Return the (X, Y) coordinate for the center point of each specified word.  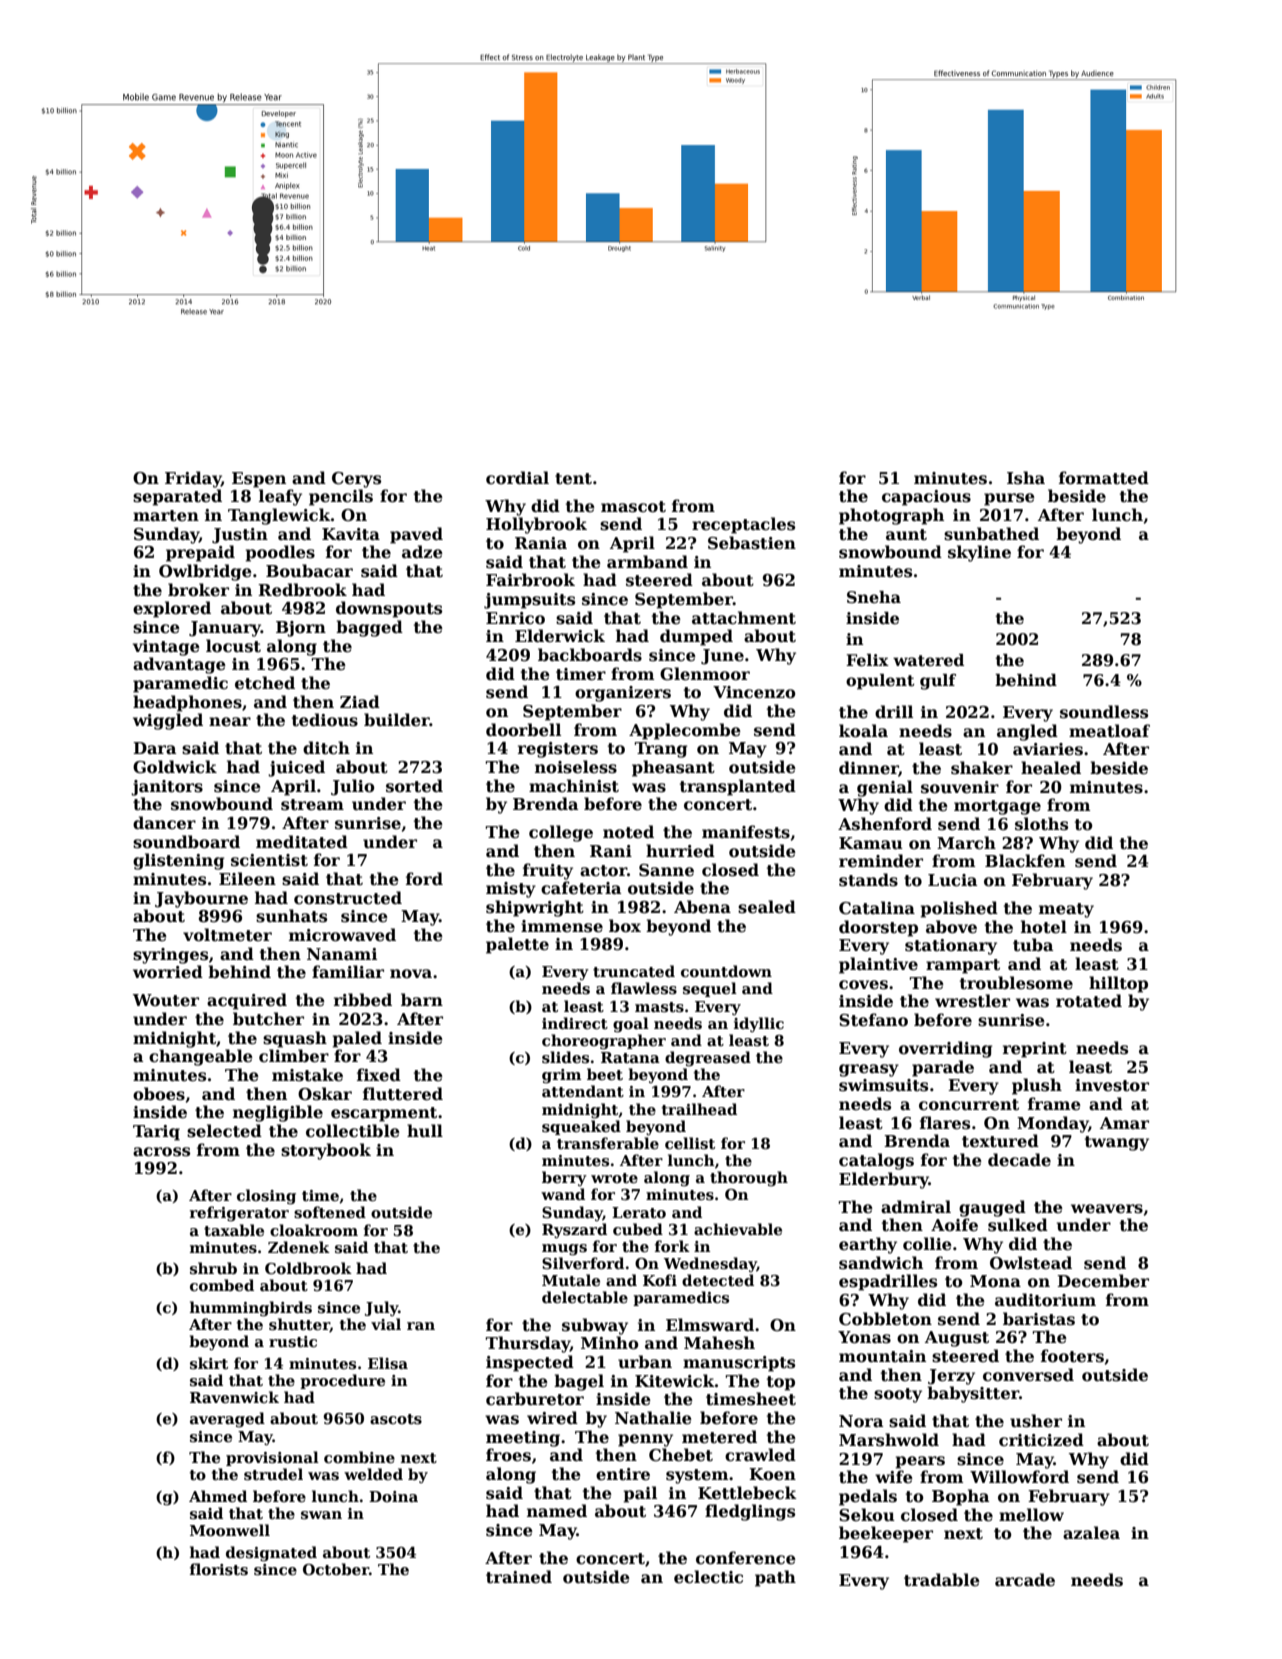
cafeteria (581, 888)
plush (1037, 1086)
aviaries (1048, 749)
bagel (579, 1382)
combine (359, 1457)
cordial (517, 477)
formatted (1104, 478)
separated (177, 497)
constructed (348, 898)
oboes (159, 1094)
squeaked (581, 1127)
